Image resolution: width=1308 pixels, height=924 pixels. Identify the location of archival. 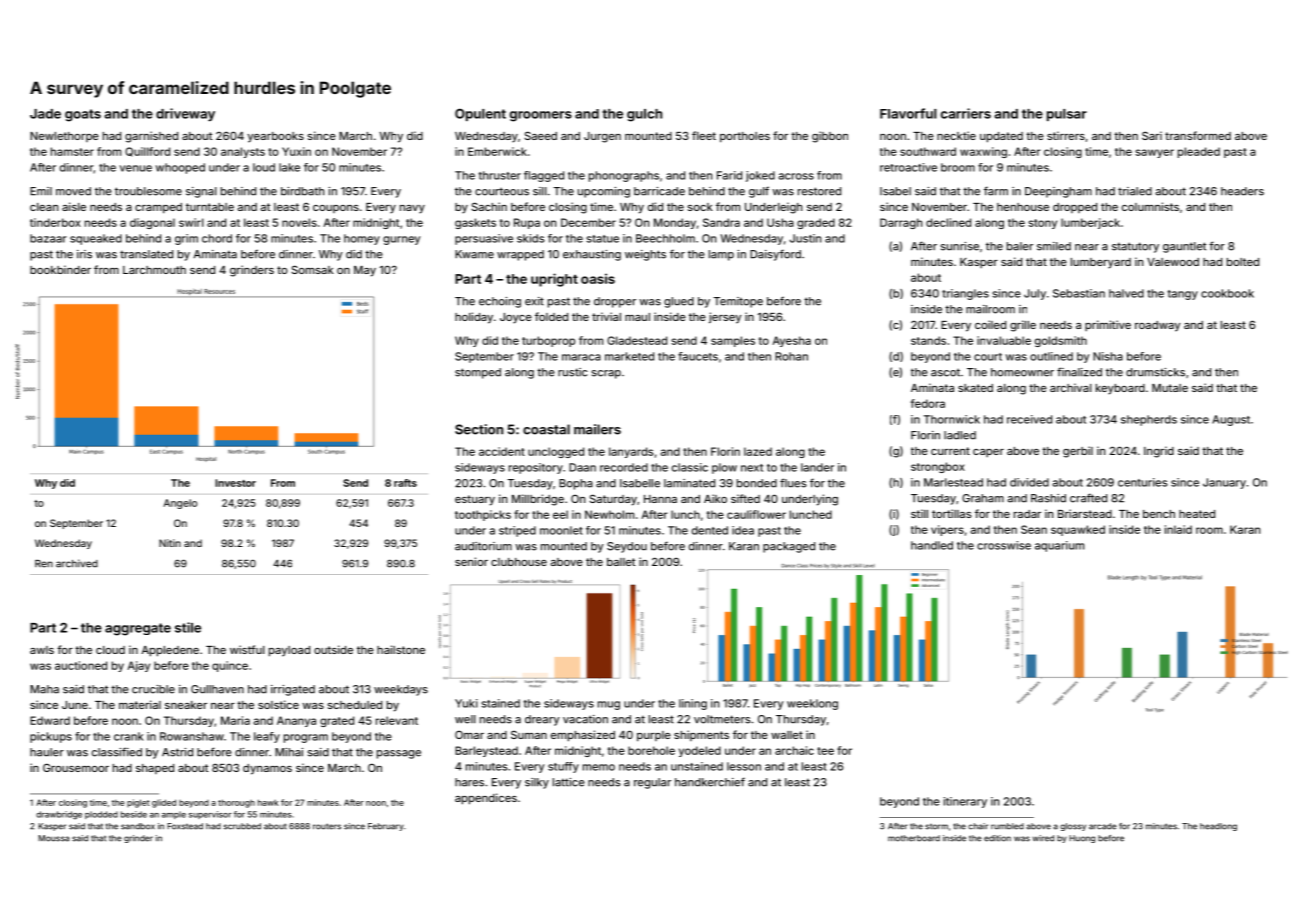
(1071, 387).
